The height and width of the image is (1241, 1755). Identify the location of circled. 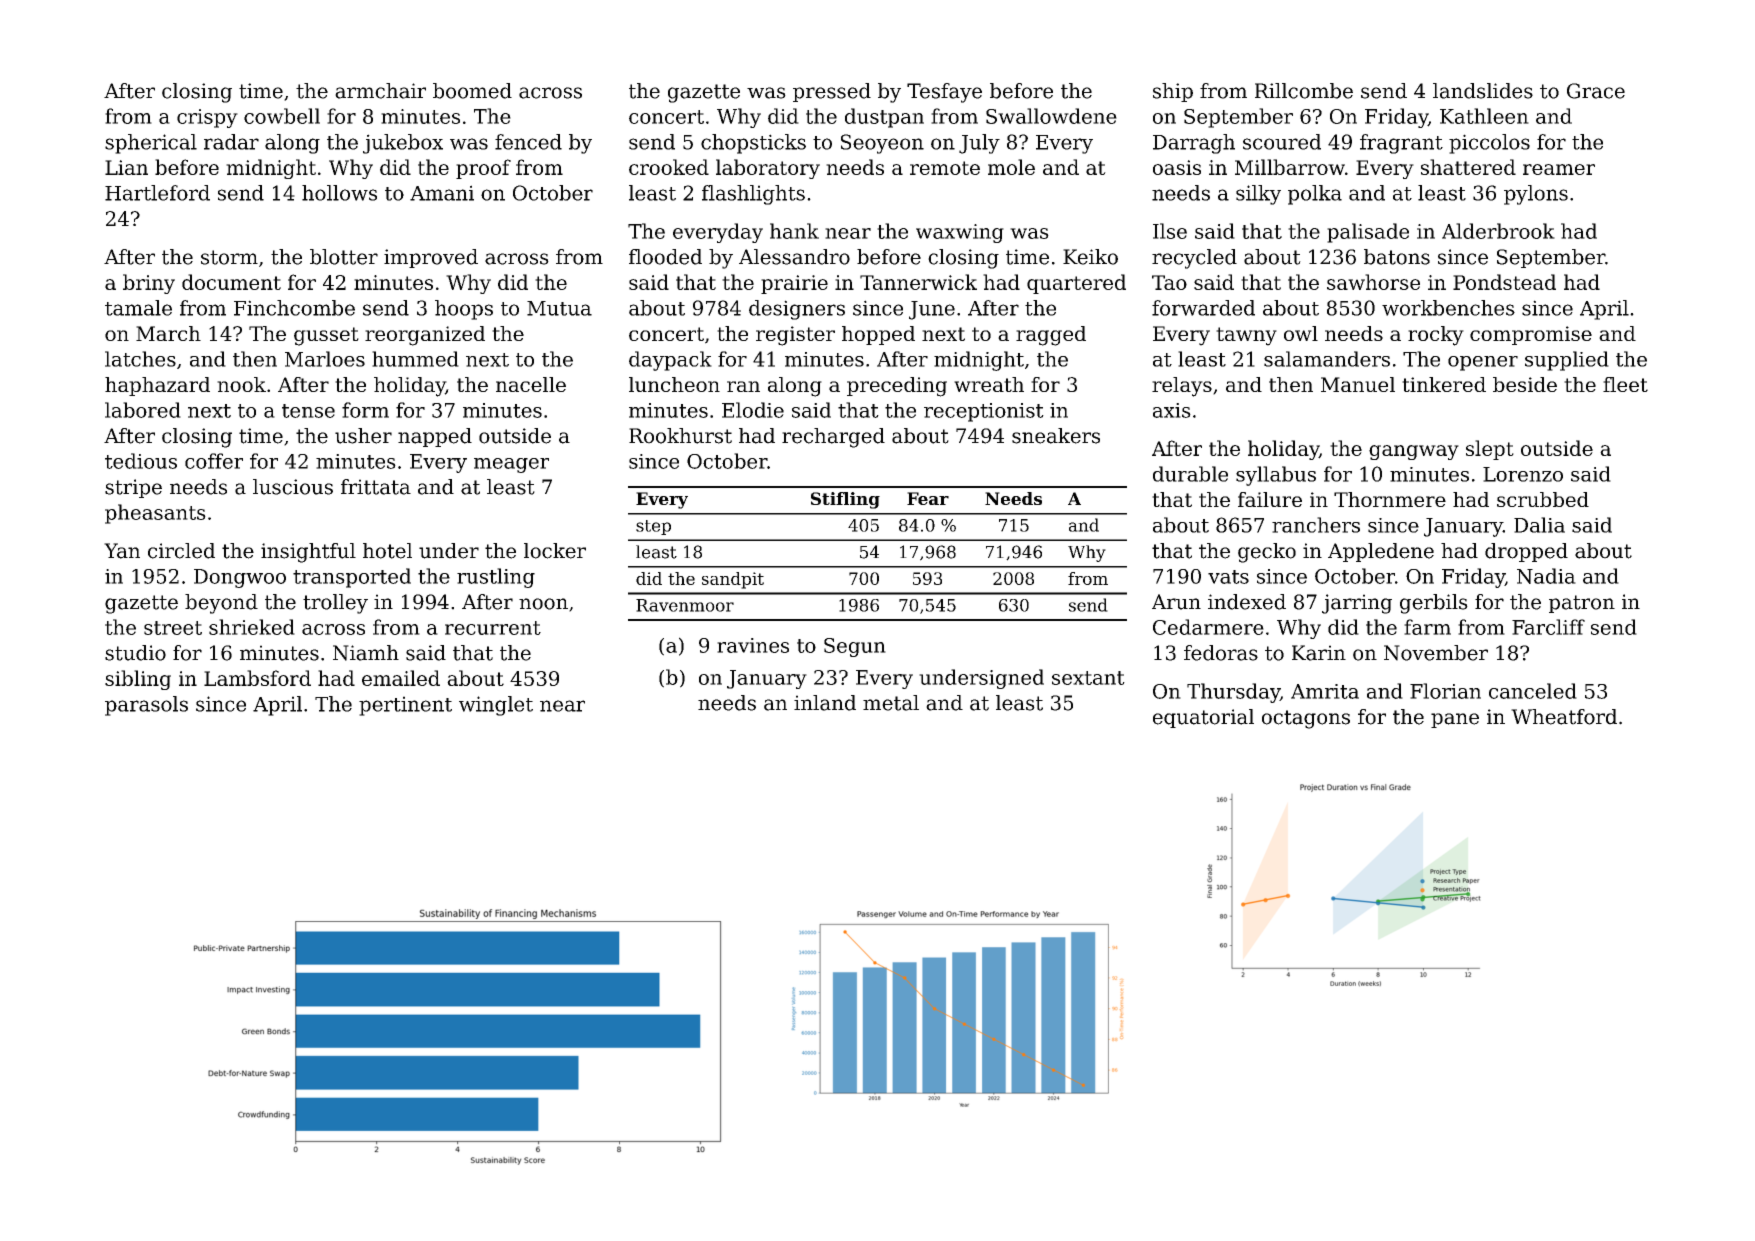
(181, 551).
